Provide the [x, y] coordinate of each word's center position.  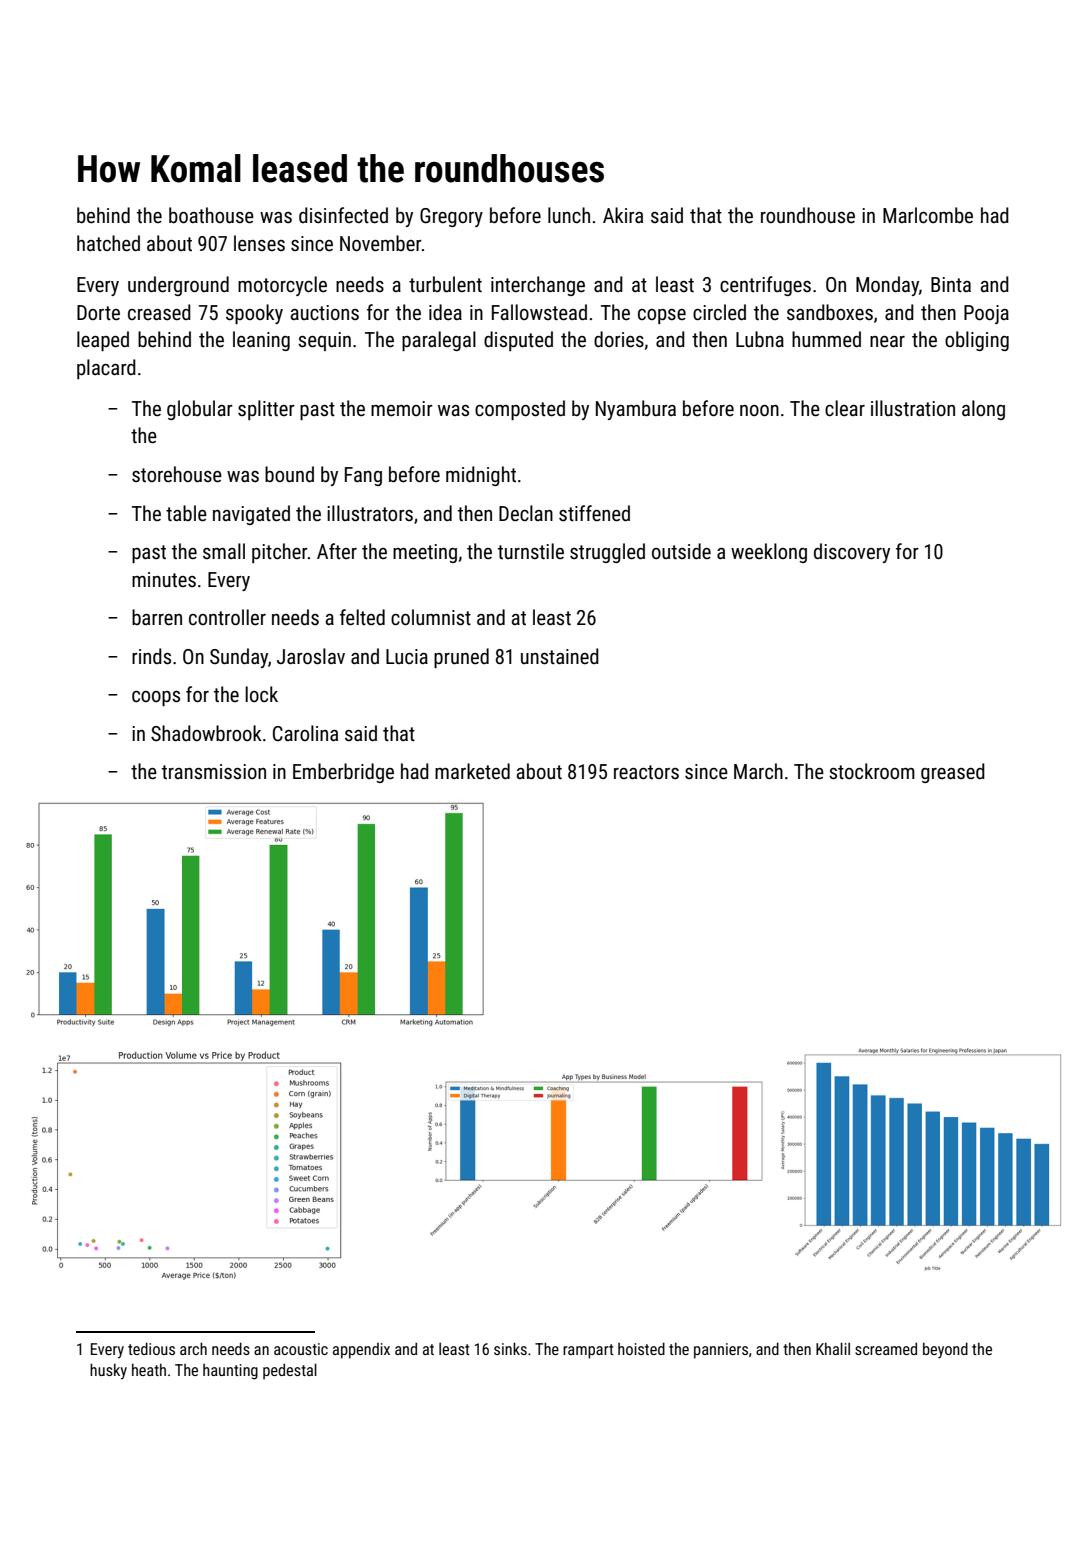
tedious [151, 1348]
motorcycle [282, 286]
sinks [510, 1348]
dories [619, 339]
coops [156, 698]
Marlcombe [928, 215]
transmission [214, 772]
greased [953, 773]
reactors [646, 772]
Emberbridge [343, 773]
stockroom [872, 771]
